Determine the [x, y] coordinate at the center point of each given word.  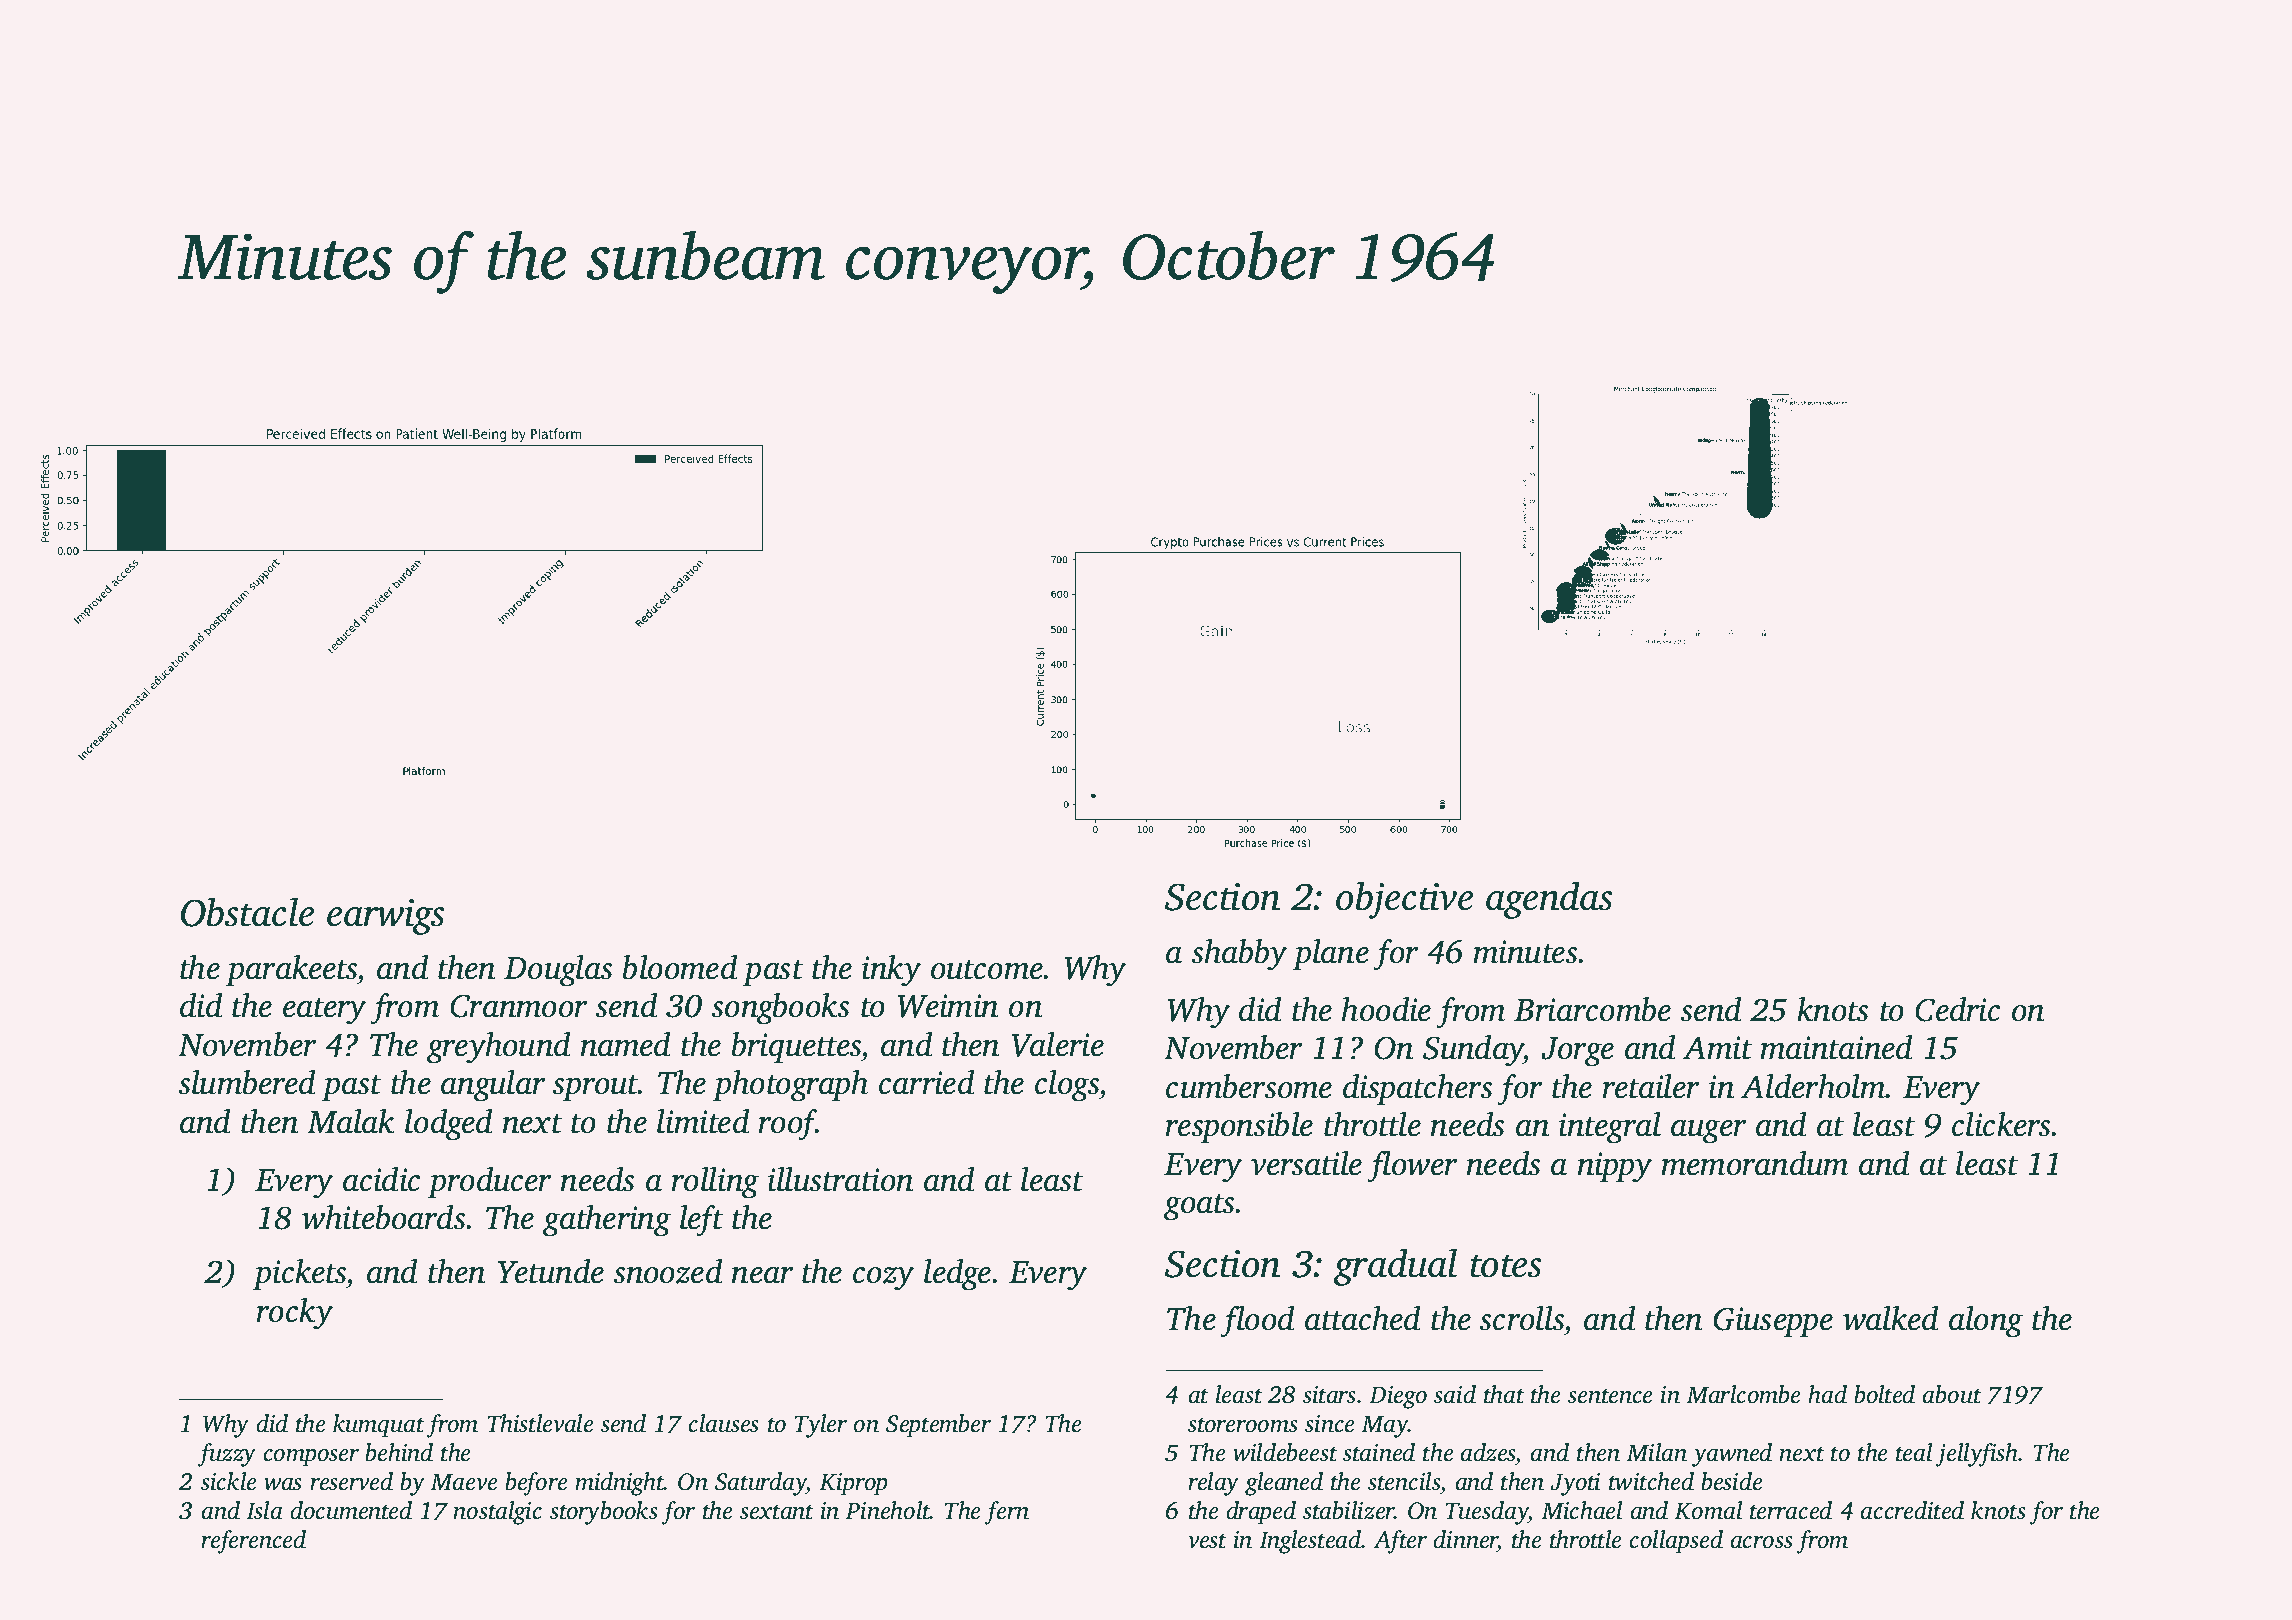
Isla [264, 1510]
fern [1007, 1513]
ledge [957, 1275]
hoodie [1386, 1009]
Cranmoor [519, 1006]
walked [1890, 1318]
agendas [1549, 900]
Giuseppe [1773, 1322]
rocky [294, 1314]
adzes [1488, 1454]
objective [1404, 900]
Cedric [1957, 1009]
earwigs [386, 917]
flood [1257, 1322]
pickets [300, 1274]
